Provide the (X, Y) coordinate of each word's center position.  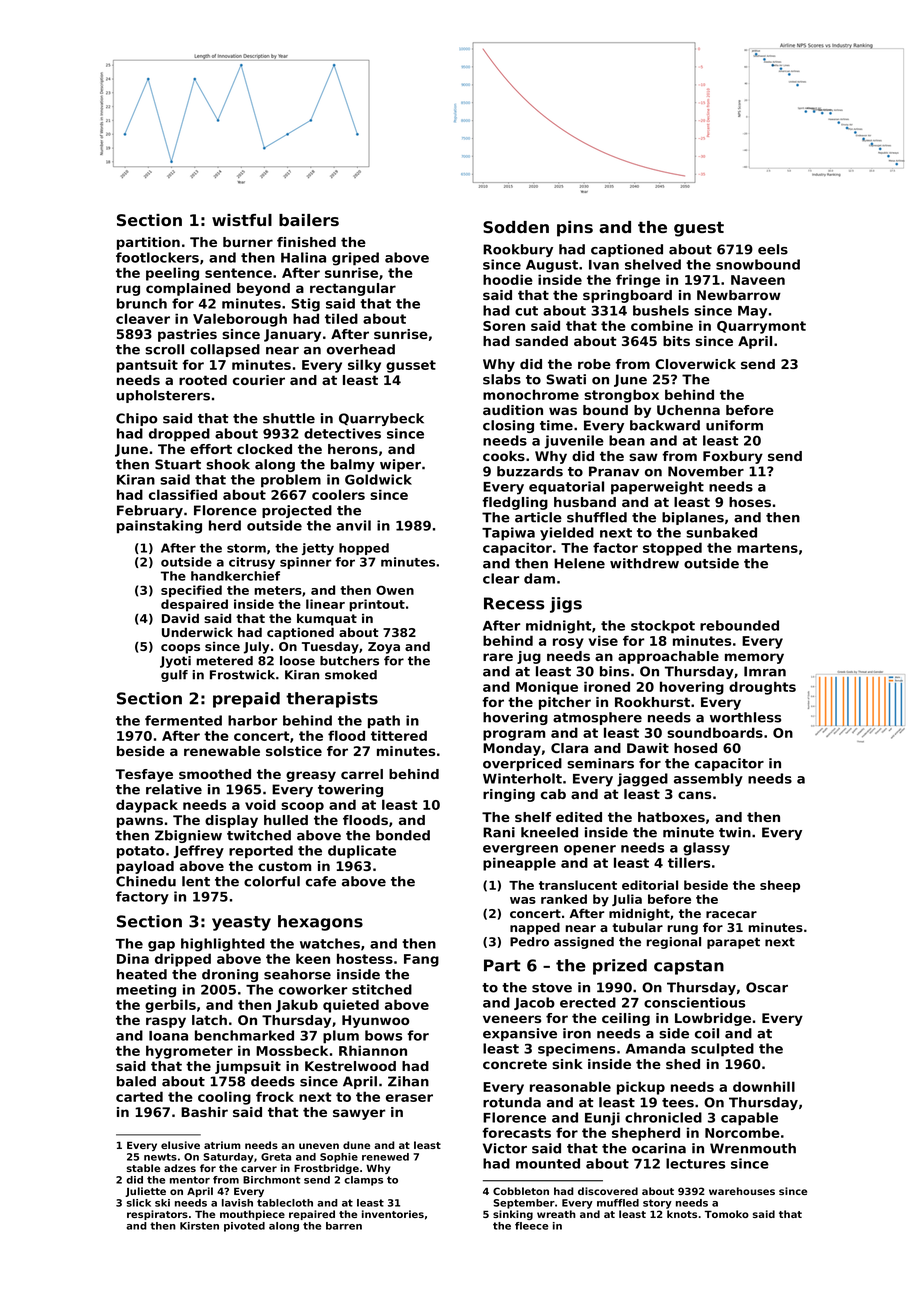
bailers (309, 220)
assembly (708, 780)
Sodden (516, 227)
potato (140, 852)
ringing (509, 795)
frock (275, 1096)
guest (699, 229)
